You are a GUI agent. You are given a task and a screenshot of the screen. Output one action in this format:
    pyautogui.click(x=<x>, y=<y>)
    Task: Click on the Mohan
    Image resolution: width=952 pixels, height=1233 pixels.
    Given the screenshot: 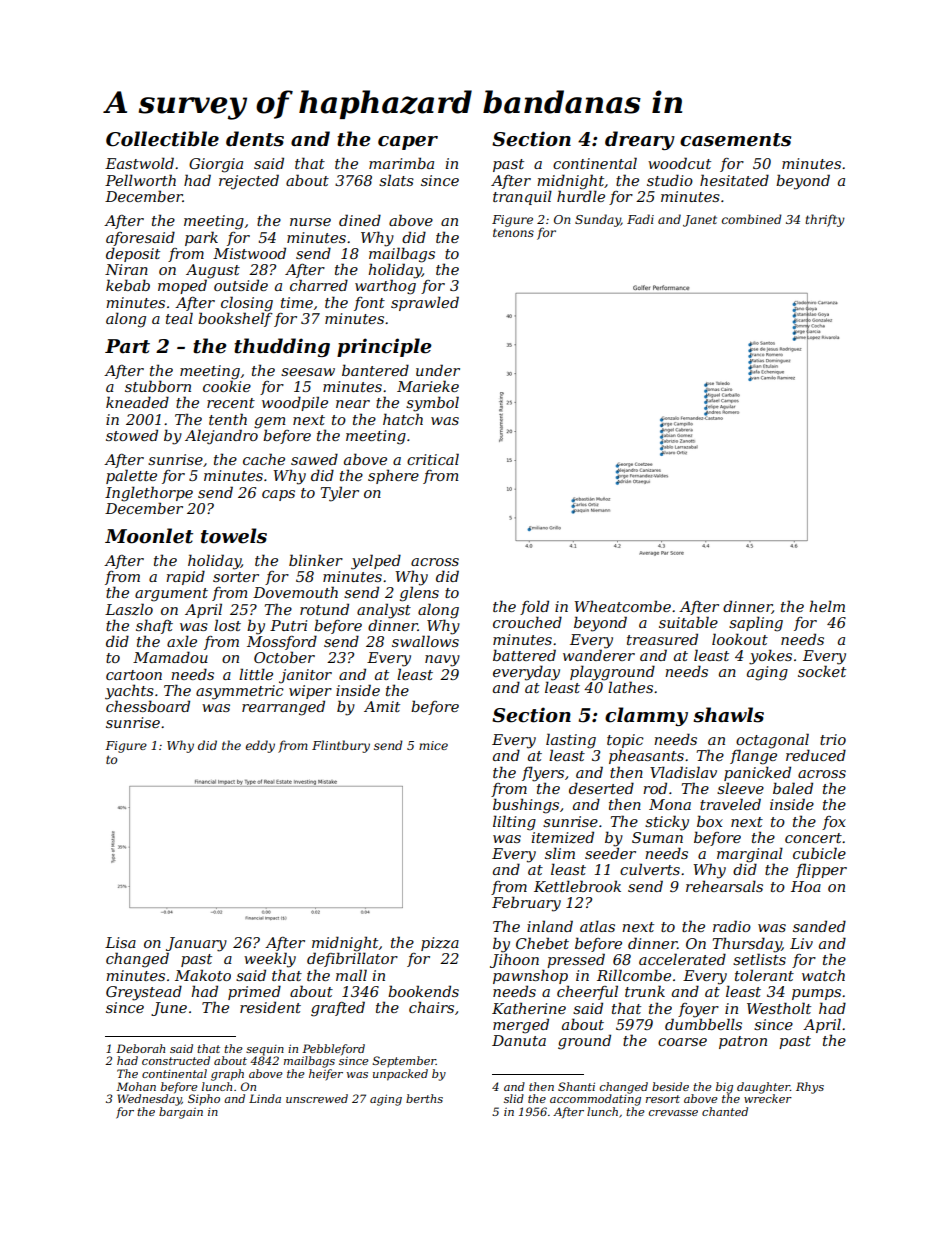 What is the action you would take?
    pyautogui.click(x=136, y=1086)
